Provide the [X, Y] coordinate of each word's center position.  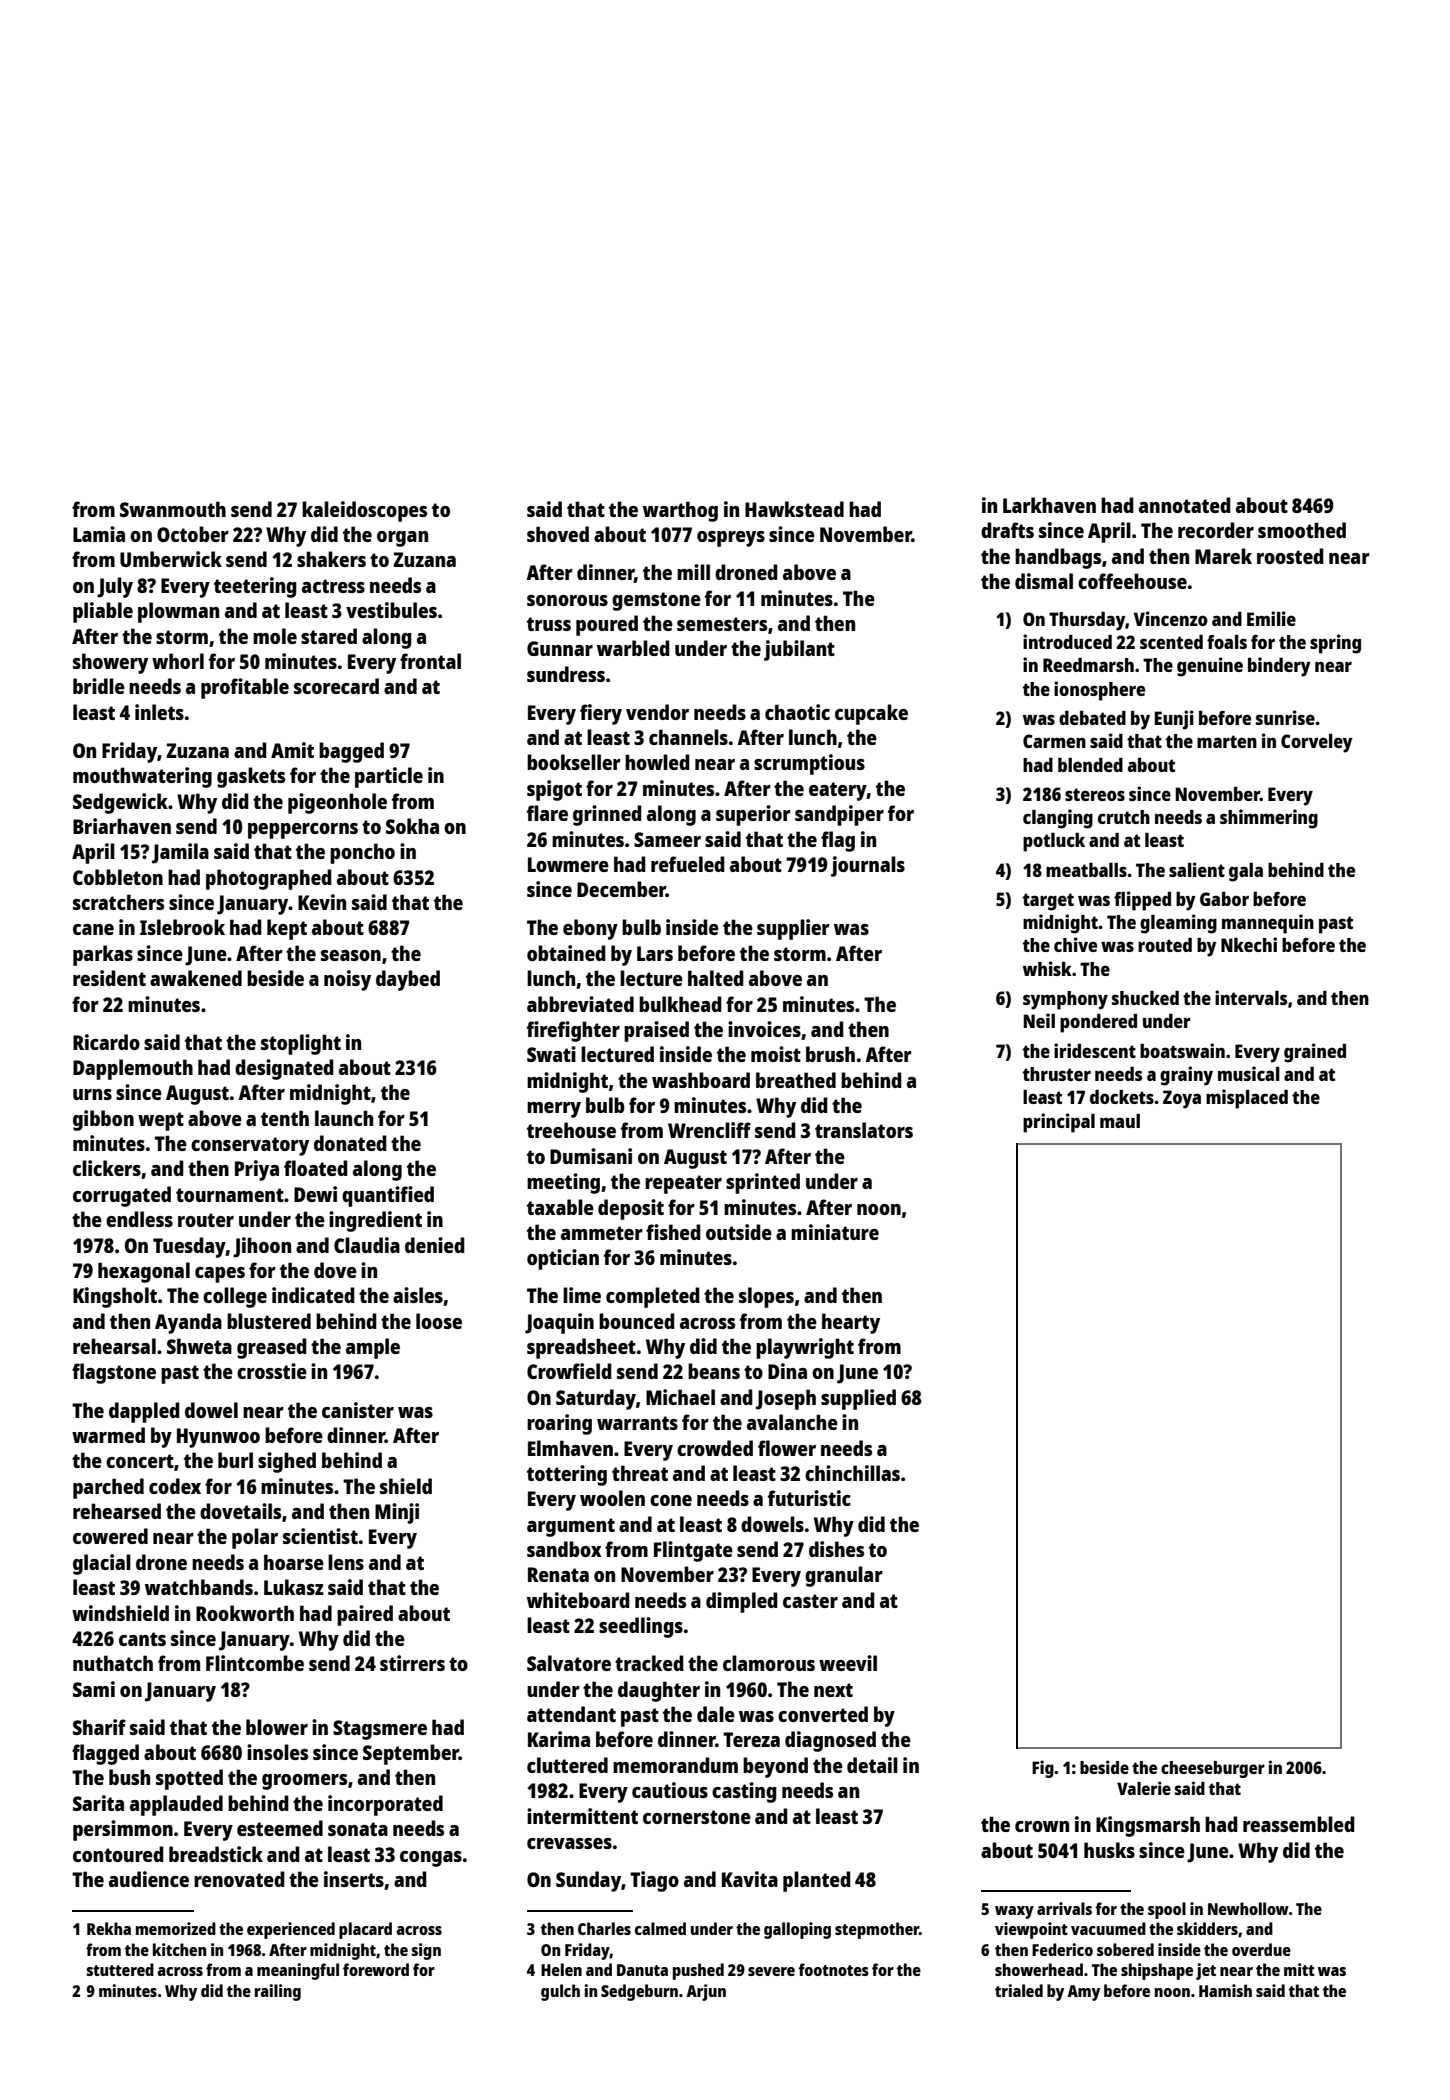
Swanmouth [173, 509]
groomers [304, 1782]
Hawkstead [794, 509]
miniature [835, 1232]
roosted [1290, 556]
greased [272, 1348]
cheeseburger [1213, 1769]
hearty [851, 1323]
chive [1075, 944]
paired [365, 1615]
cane [93, 929]
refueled [688, 864]
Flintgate [693, 1551]
